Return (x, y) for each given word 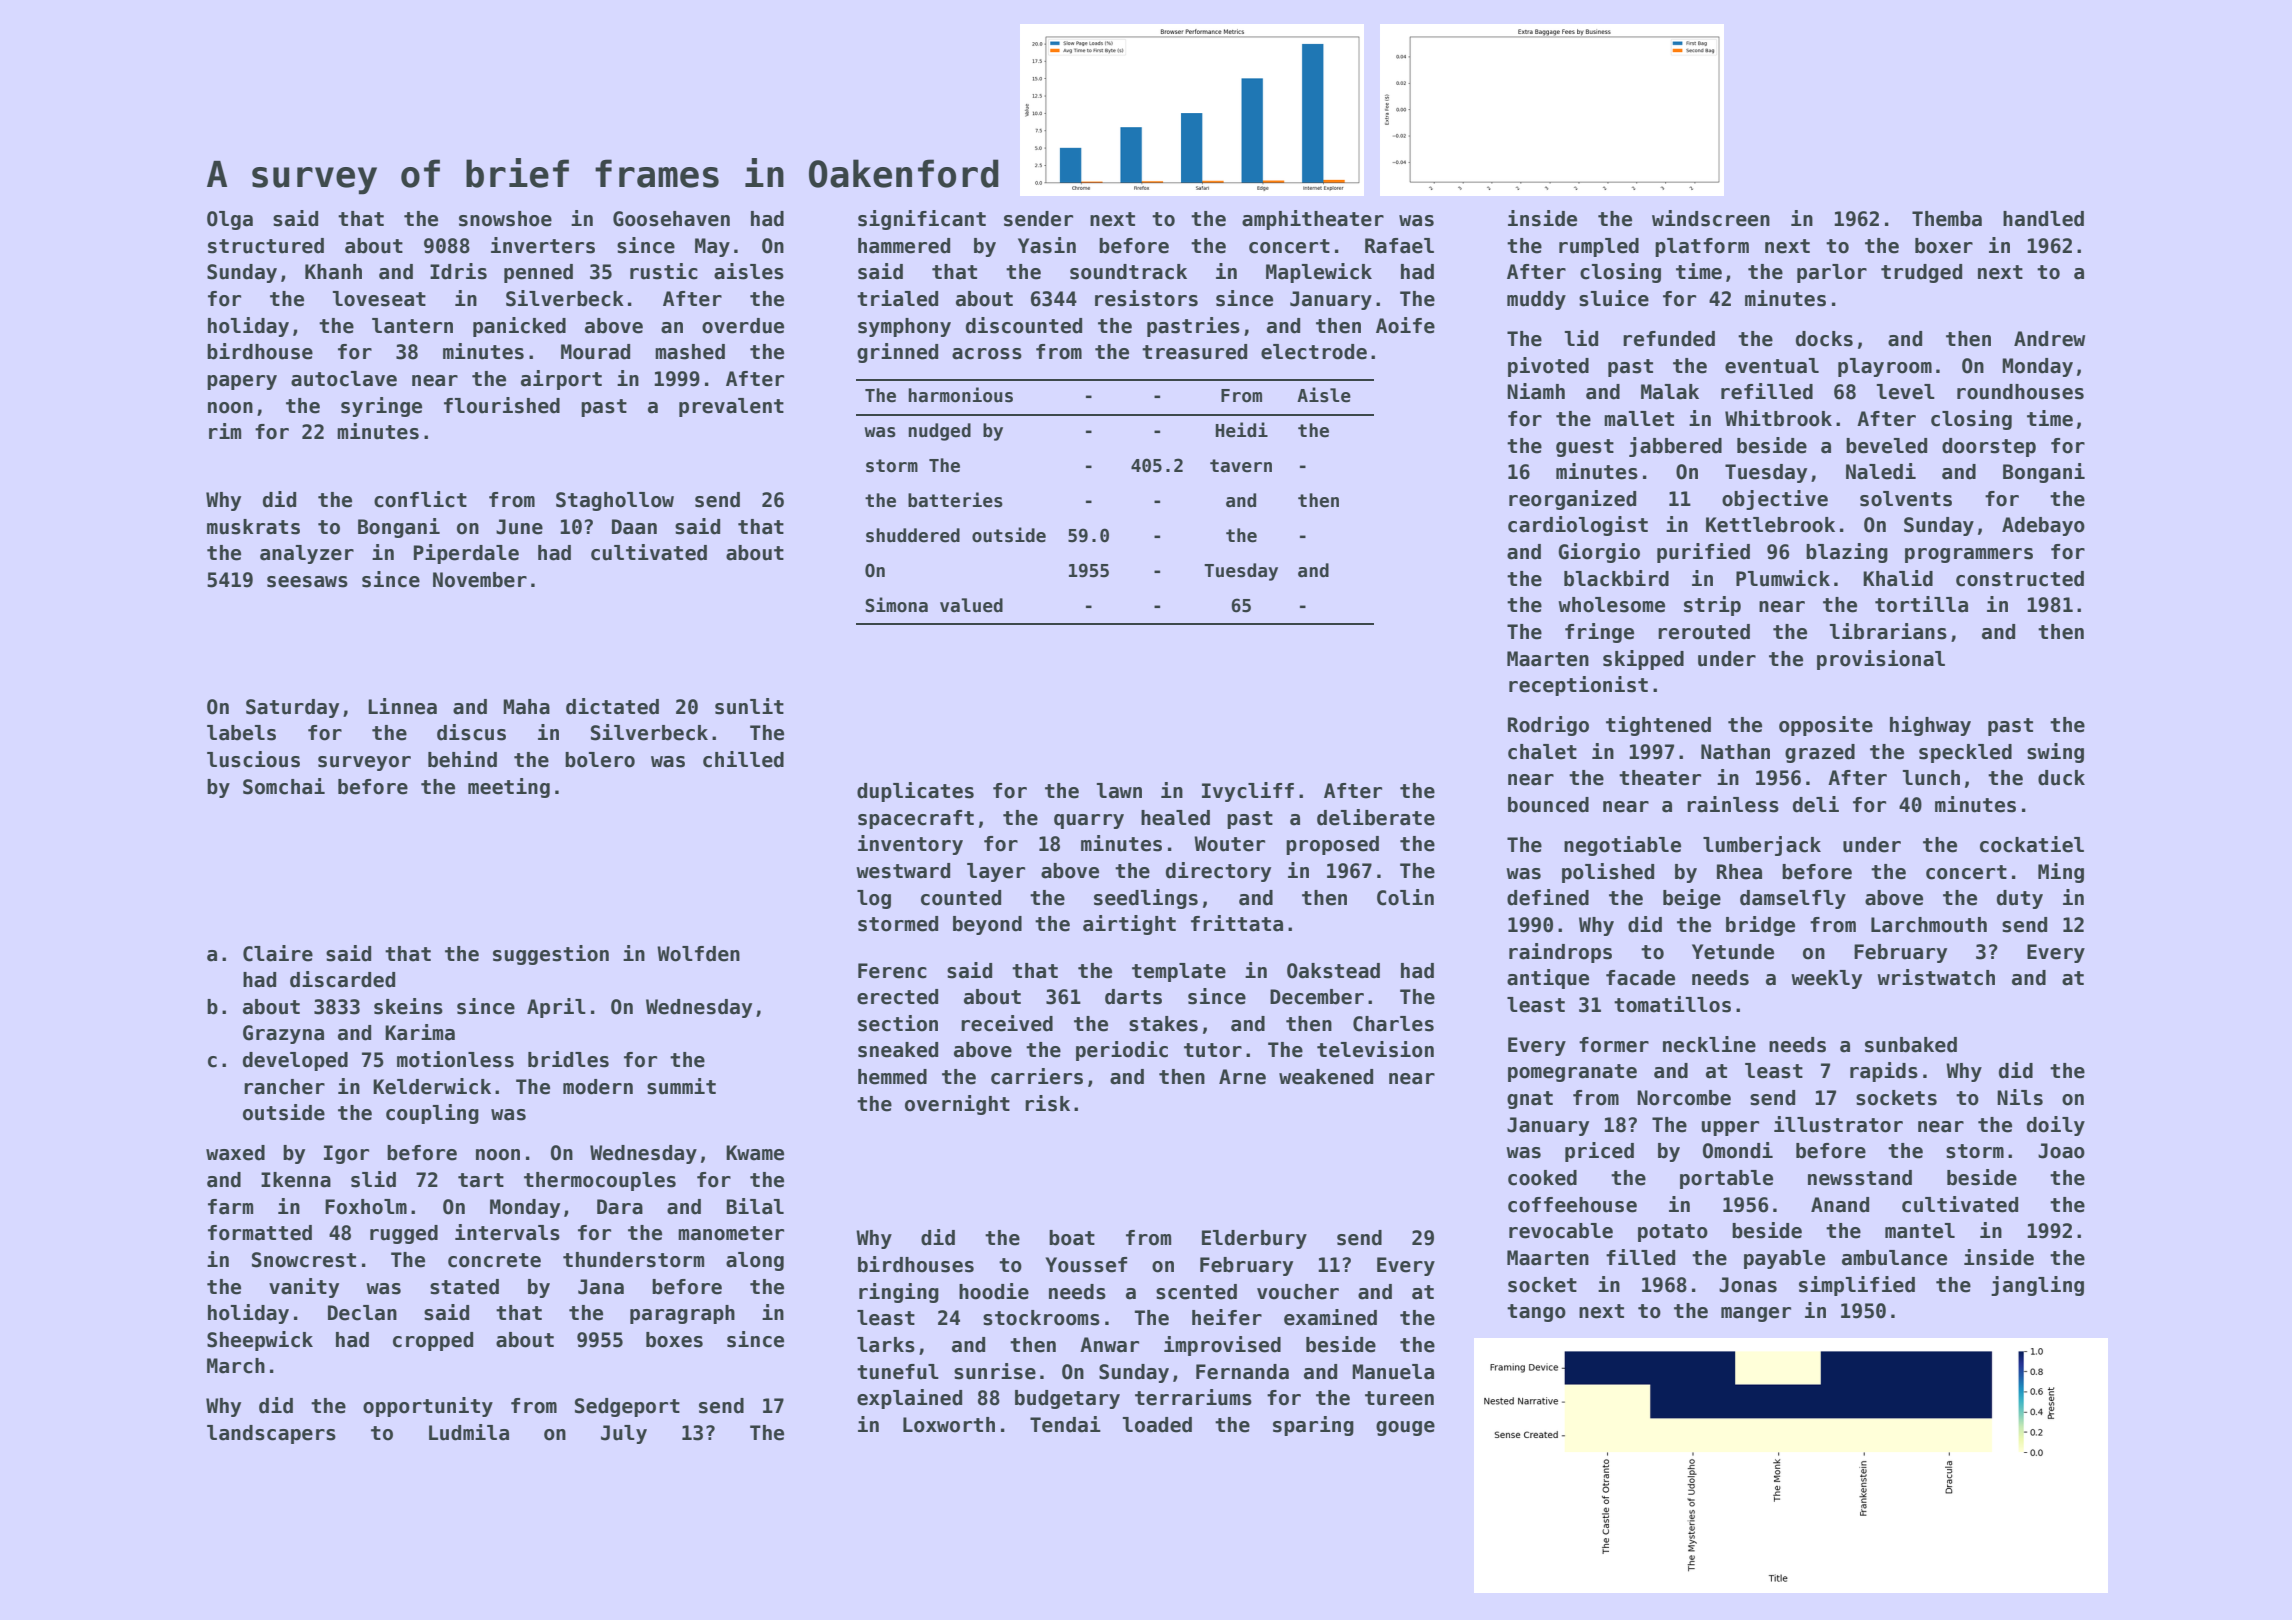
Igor (346, 1154)
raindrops (1560, 953)
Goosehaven (671, 219)
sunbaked (1911, 1045)
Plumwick (1783, 578)
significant (922, 220)
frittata (1237, 923)
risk (1047, 1103)
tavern (1241, 466)
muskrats (253, 527)
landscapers (271, 1434)
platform (1702, 247)
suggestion (551, 955)
